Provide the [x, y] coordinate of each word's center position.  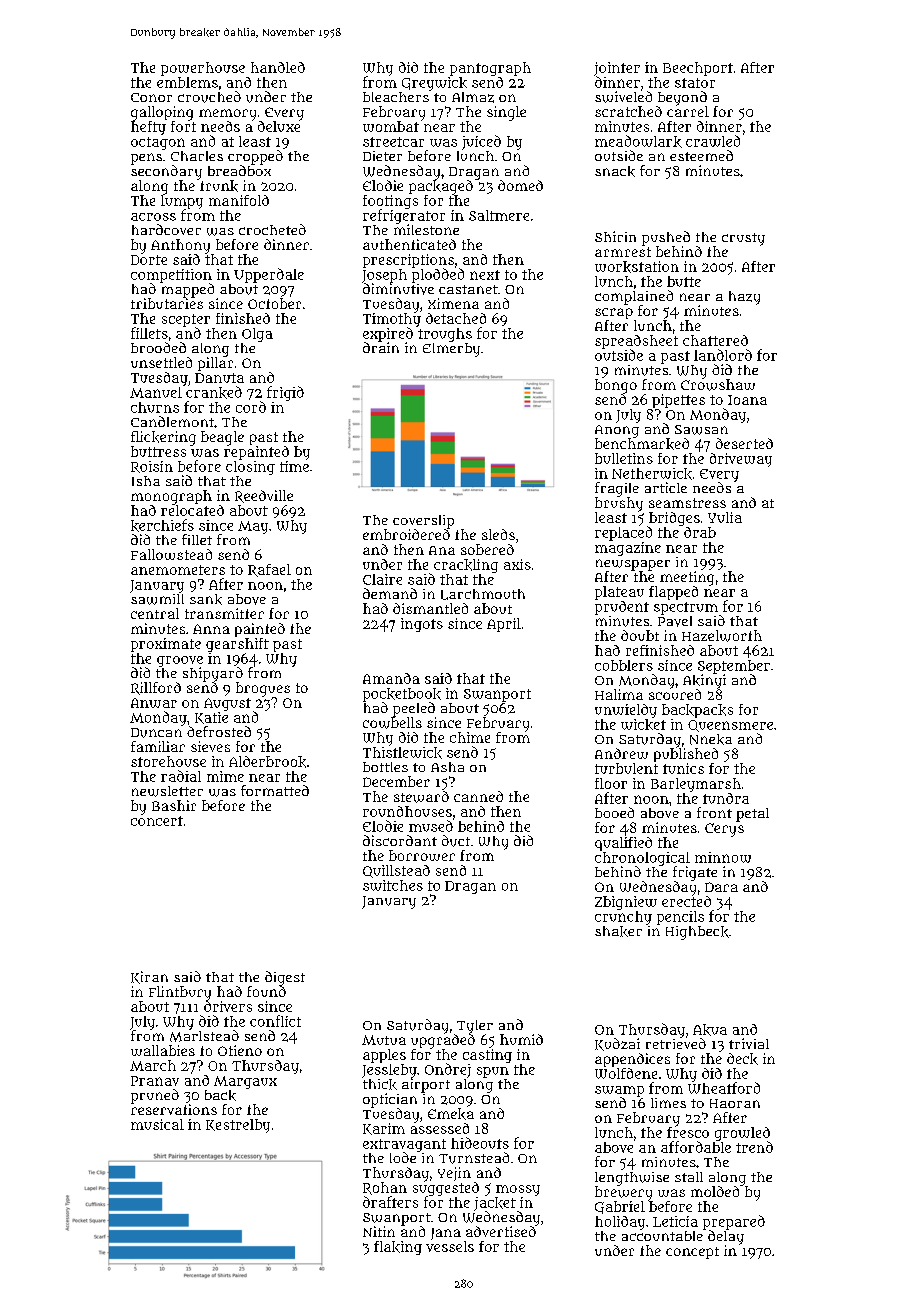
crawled [713, 141]
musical [157, 1124]
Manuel [156, 392]
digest [285, 978]
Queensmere [730, 726]
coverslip [423, 522]
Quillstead [396, 871]
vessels [450, 1246]
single [506, 113]
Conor [151, 97]
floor [611, 783]
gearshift [237, 645]
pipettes [678, 401]
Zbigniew [626, 903]
